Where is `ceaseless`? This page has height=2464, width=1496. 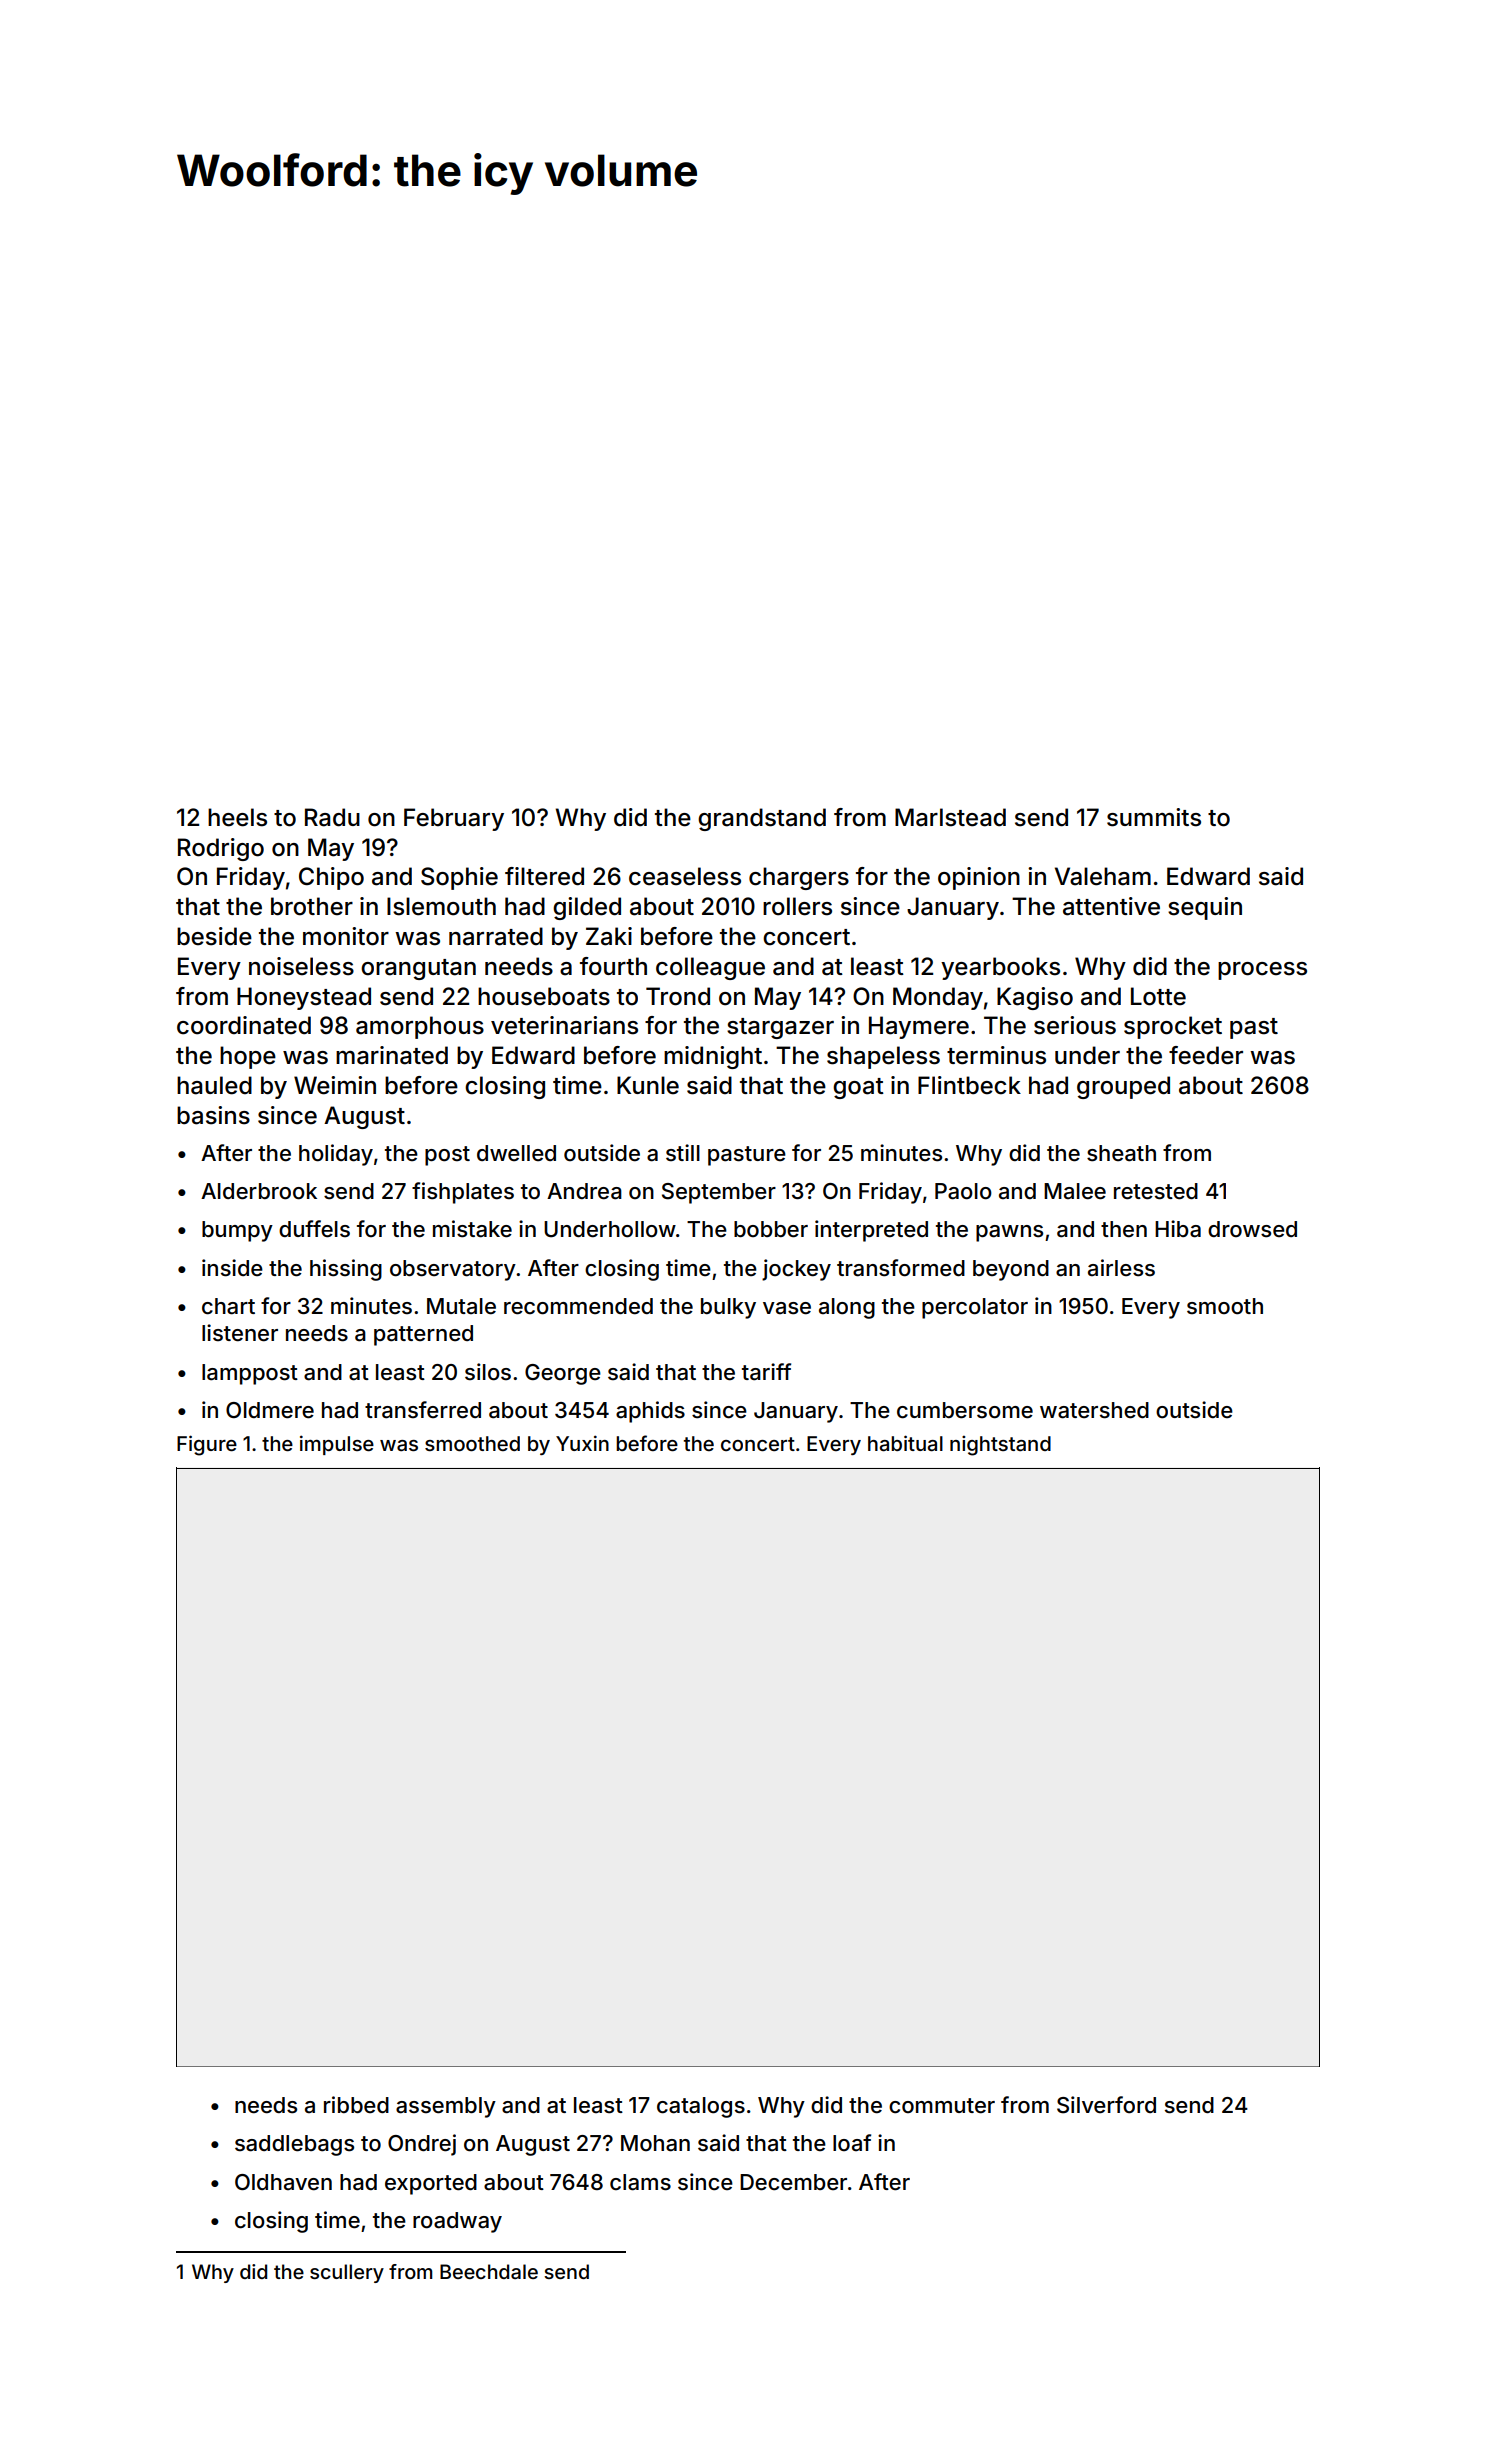 ceaseless is located at coordinates (685, 876).
